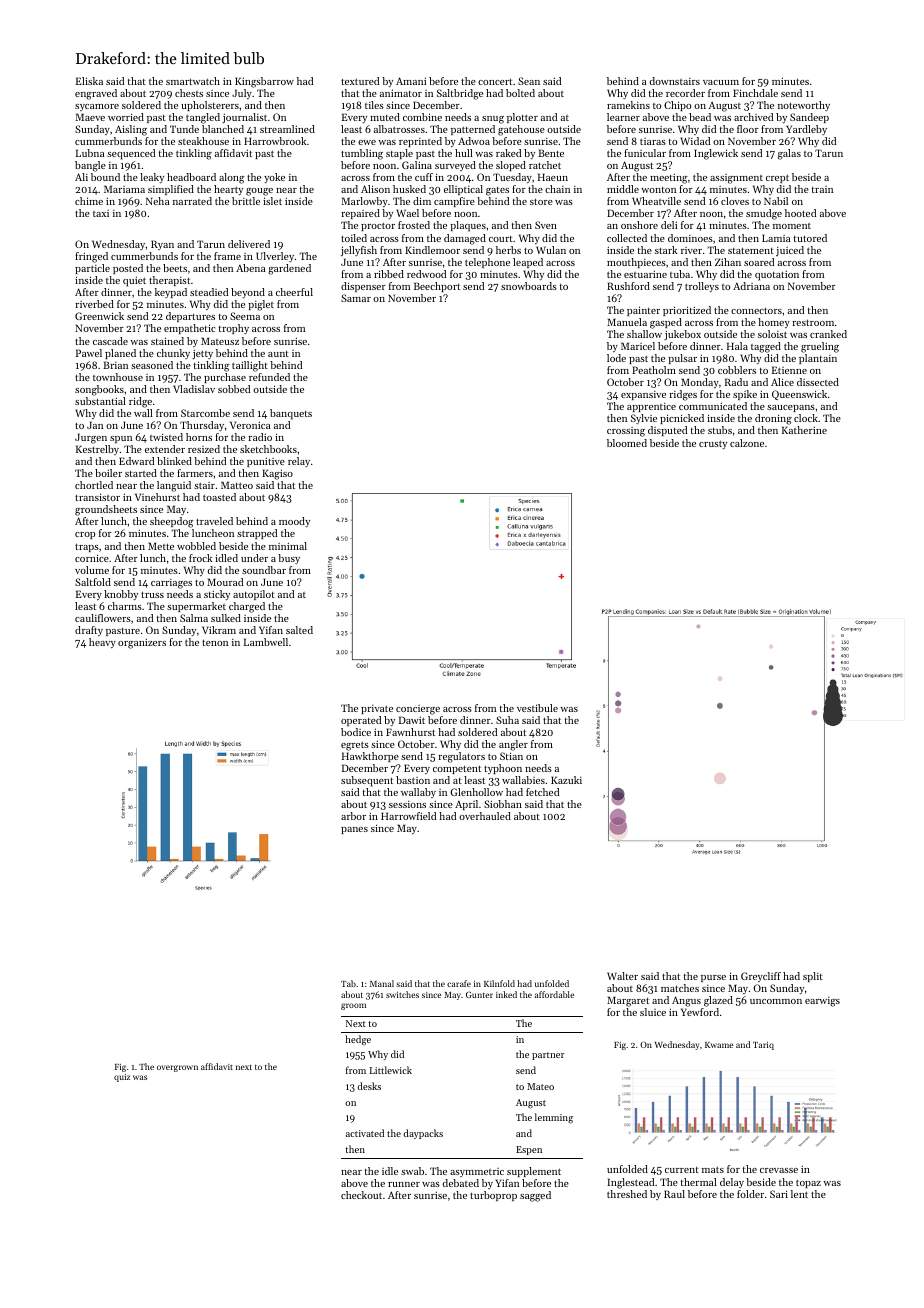 This screenshot has height=1308, width=924. What do you see at coordinates (554, 1118) in the screenshot?
I see `lemming` at bounding box center [554, 1118].
